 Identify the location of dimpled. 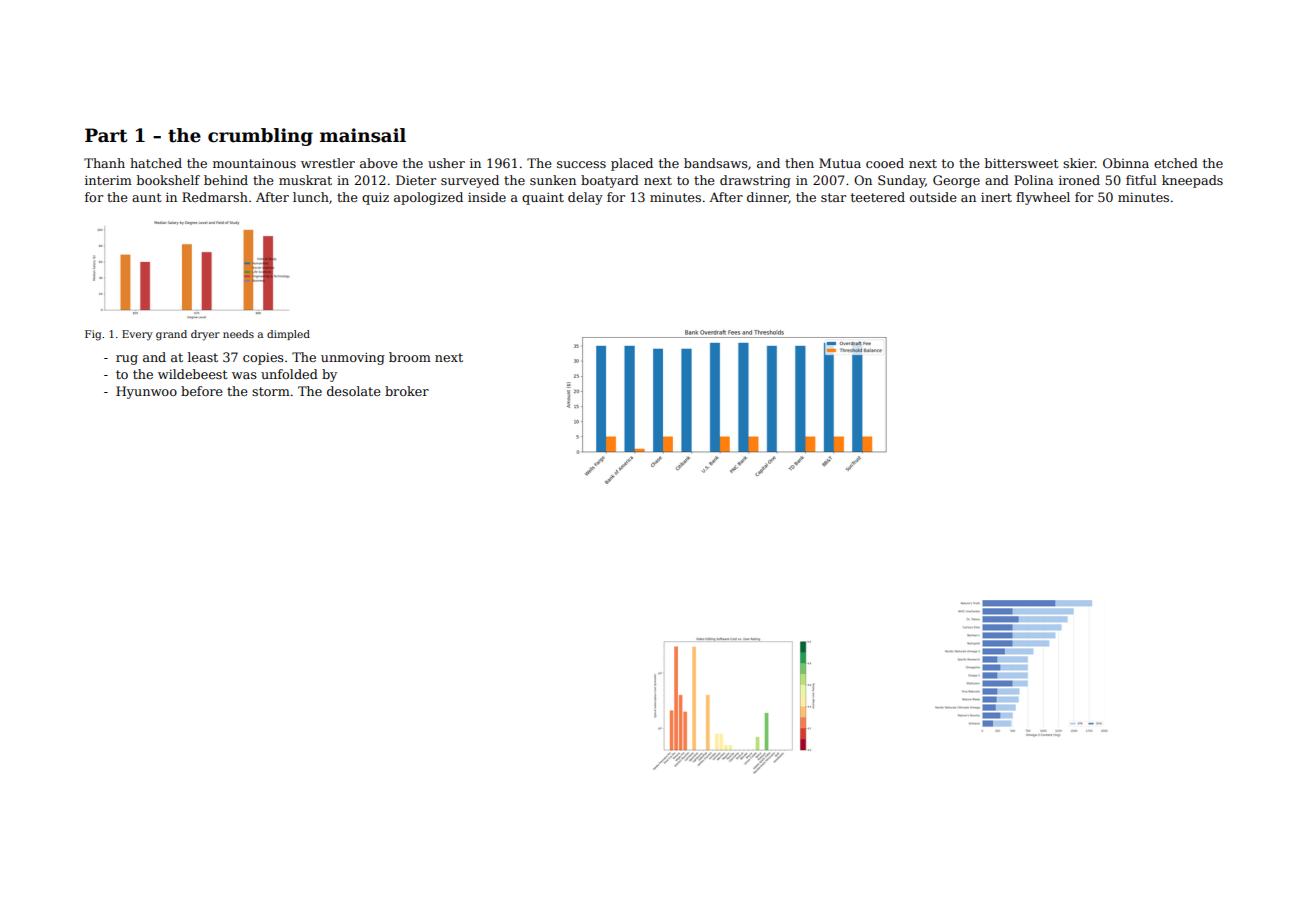
(288, 335).
